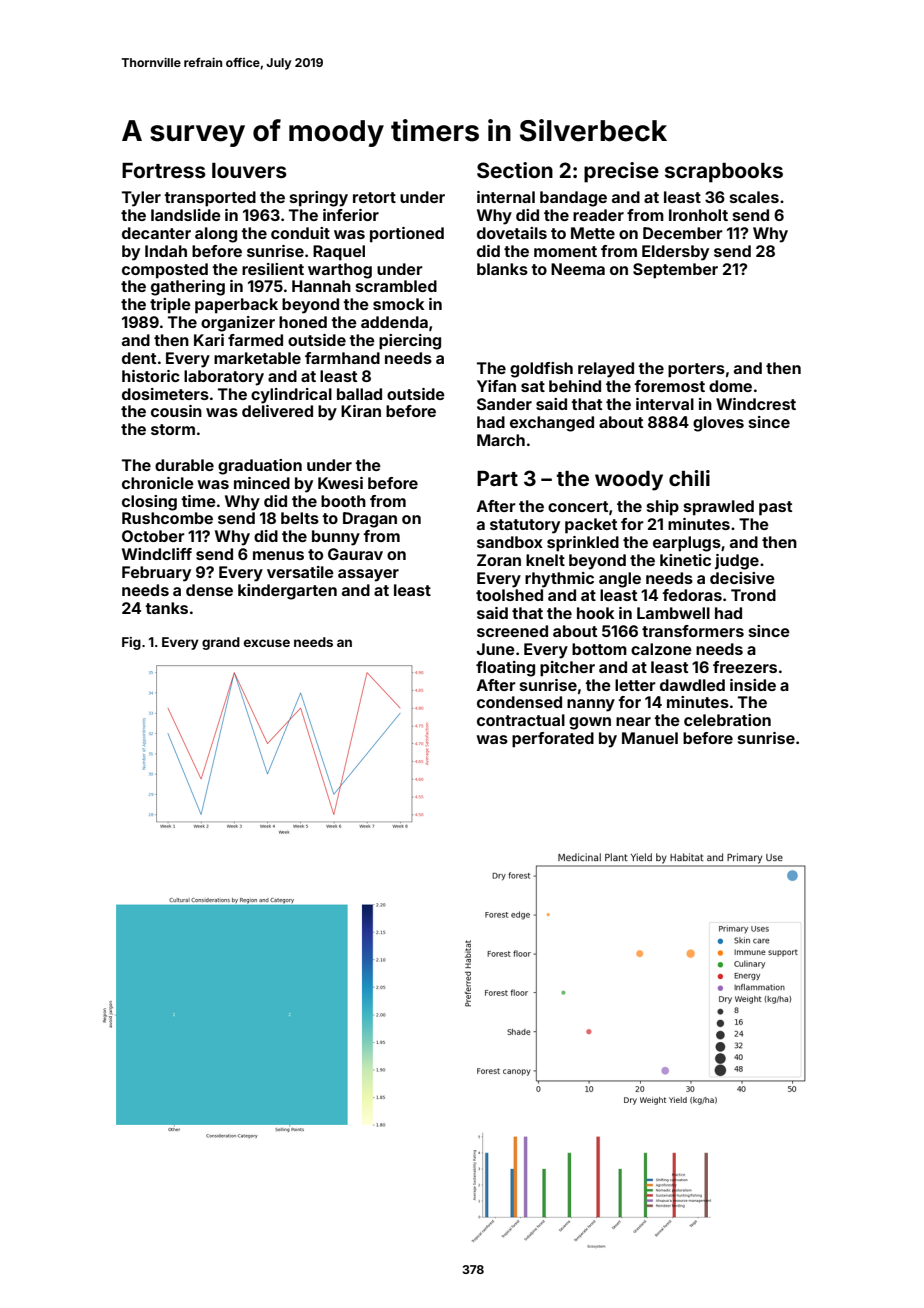 This screenshot has width=924, height=1308. Describe the element at coordinates (689, 478) in the screenshot. I see `chili` at that location.
